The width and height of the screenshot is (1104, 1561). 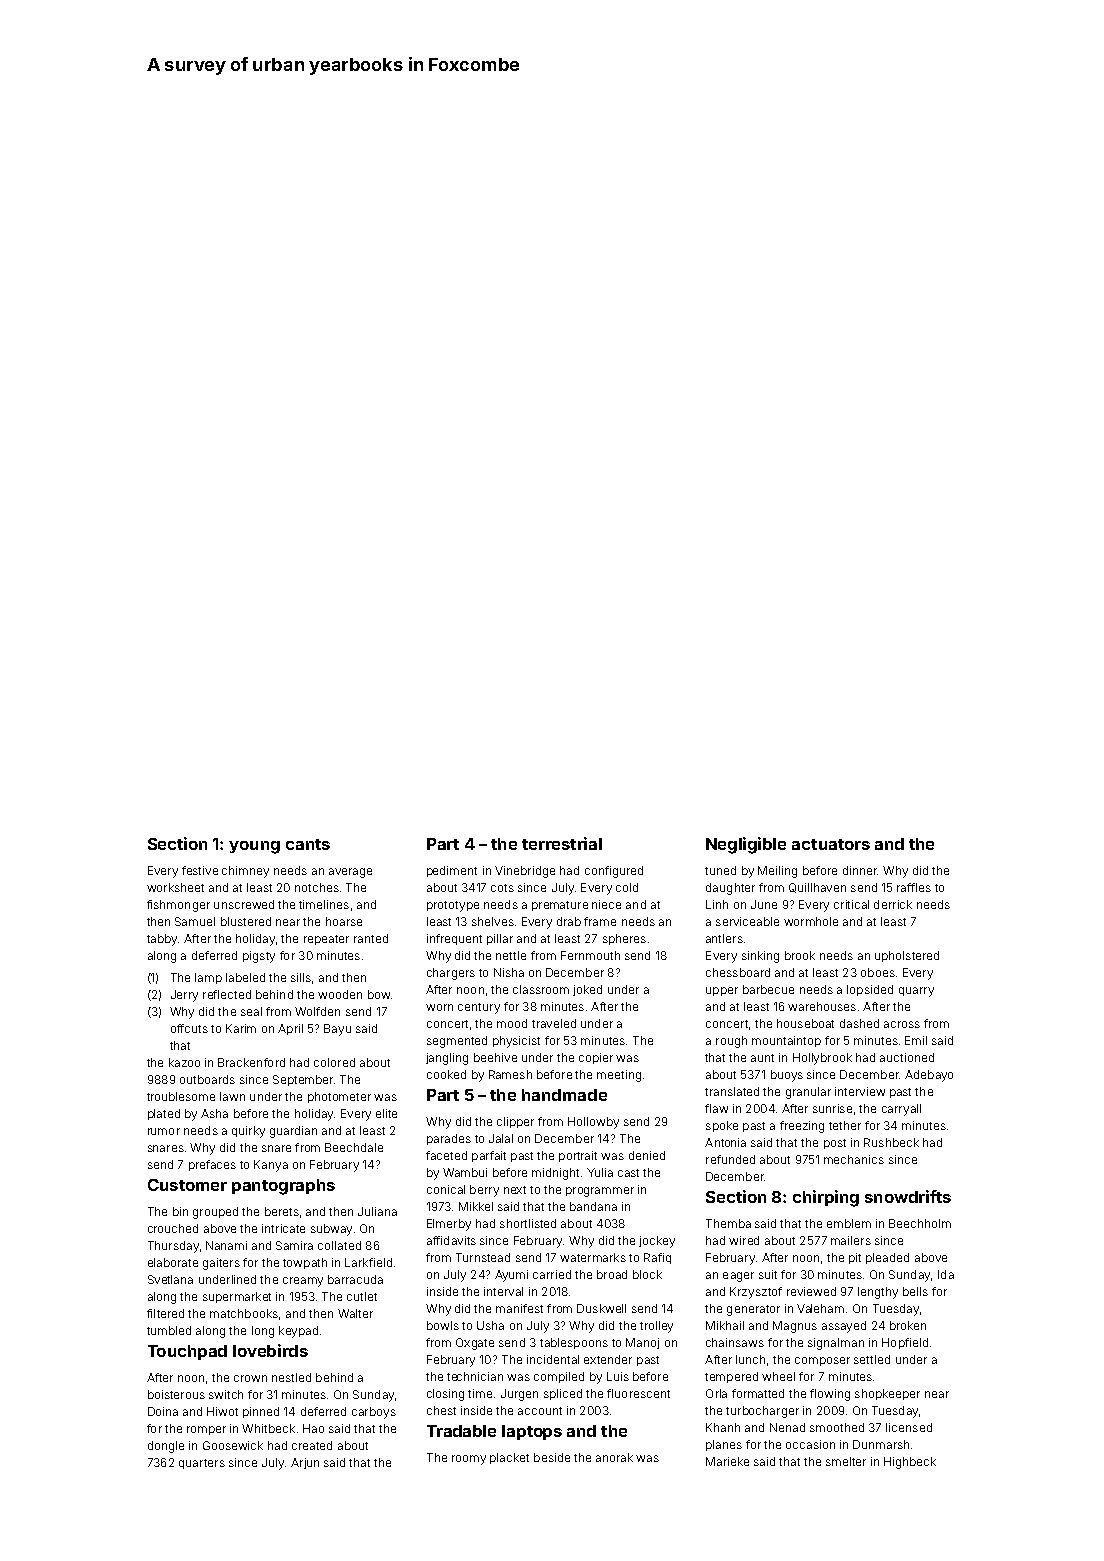 I want to click on cots, so click(x=502, y=888).
